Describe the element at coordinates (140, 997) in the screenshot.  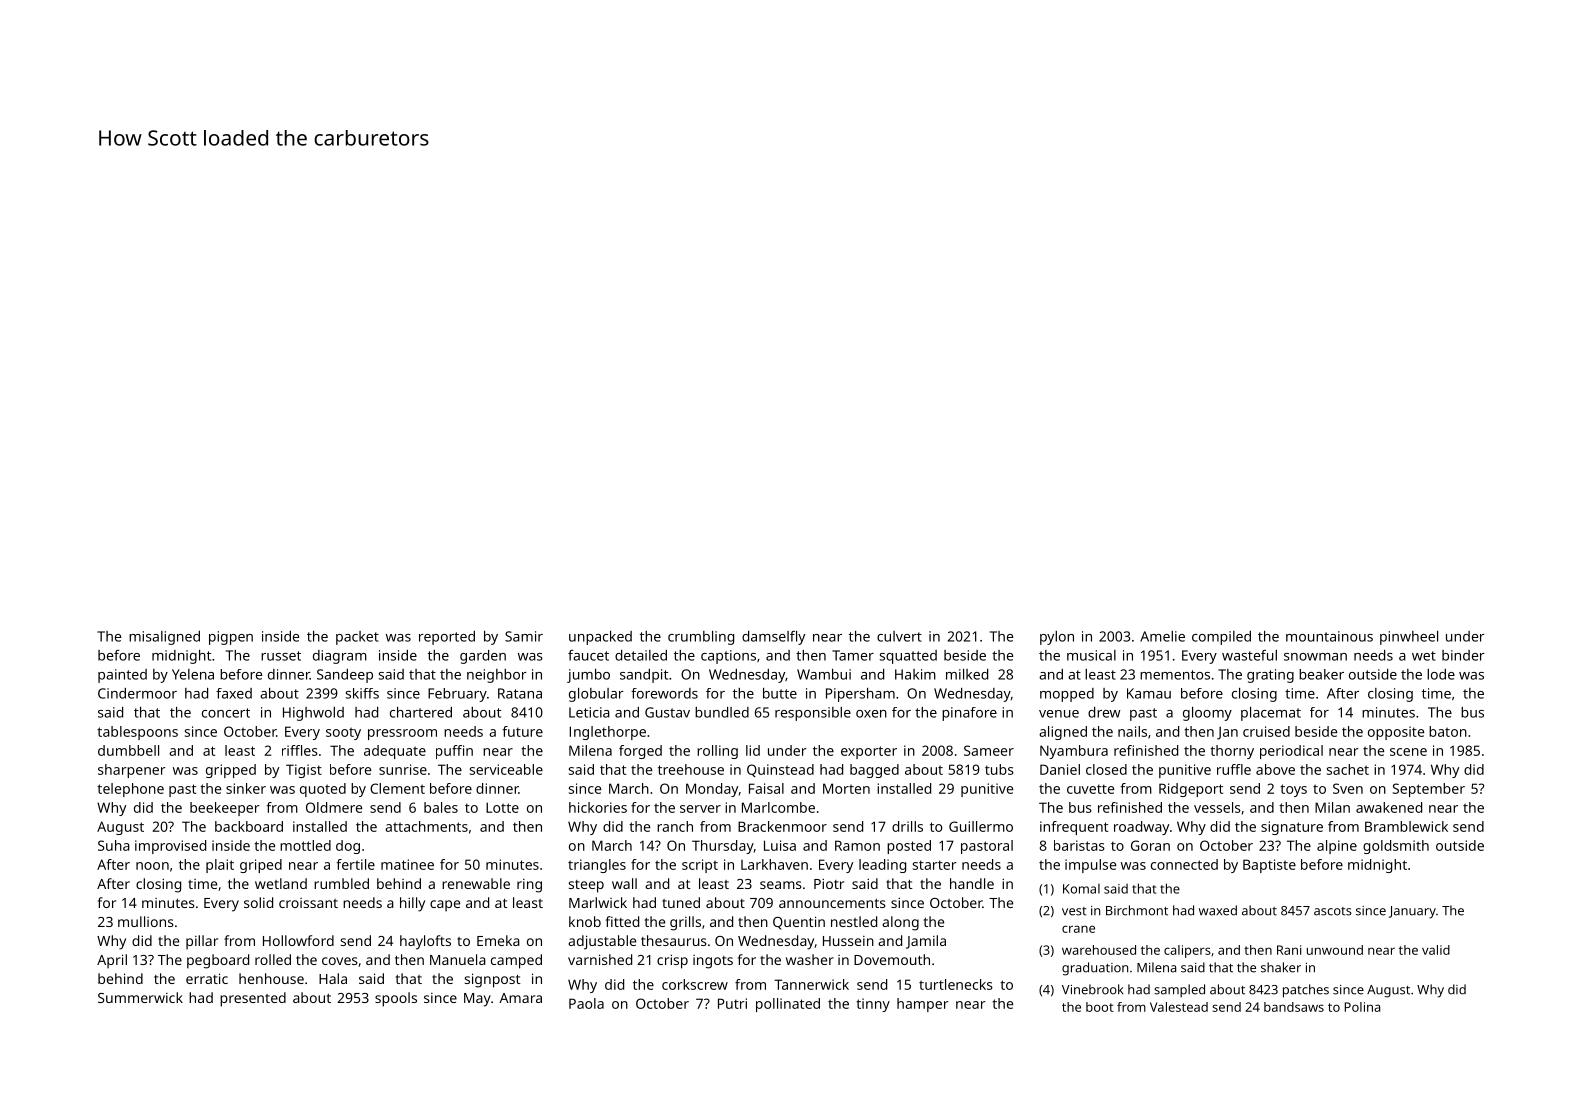
I see `Summerwick` at that location.
